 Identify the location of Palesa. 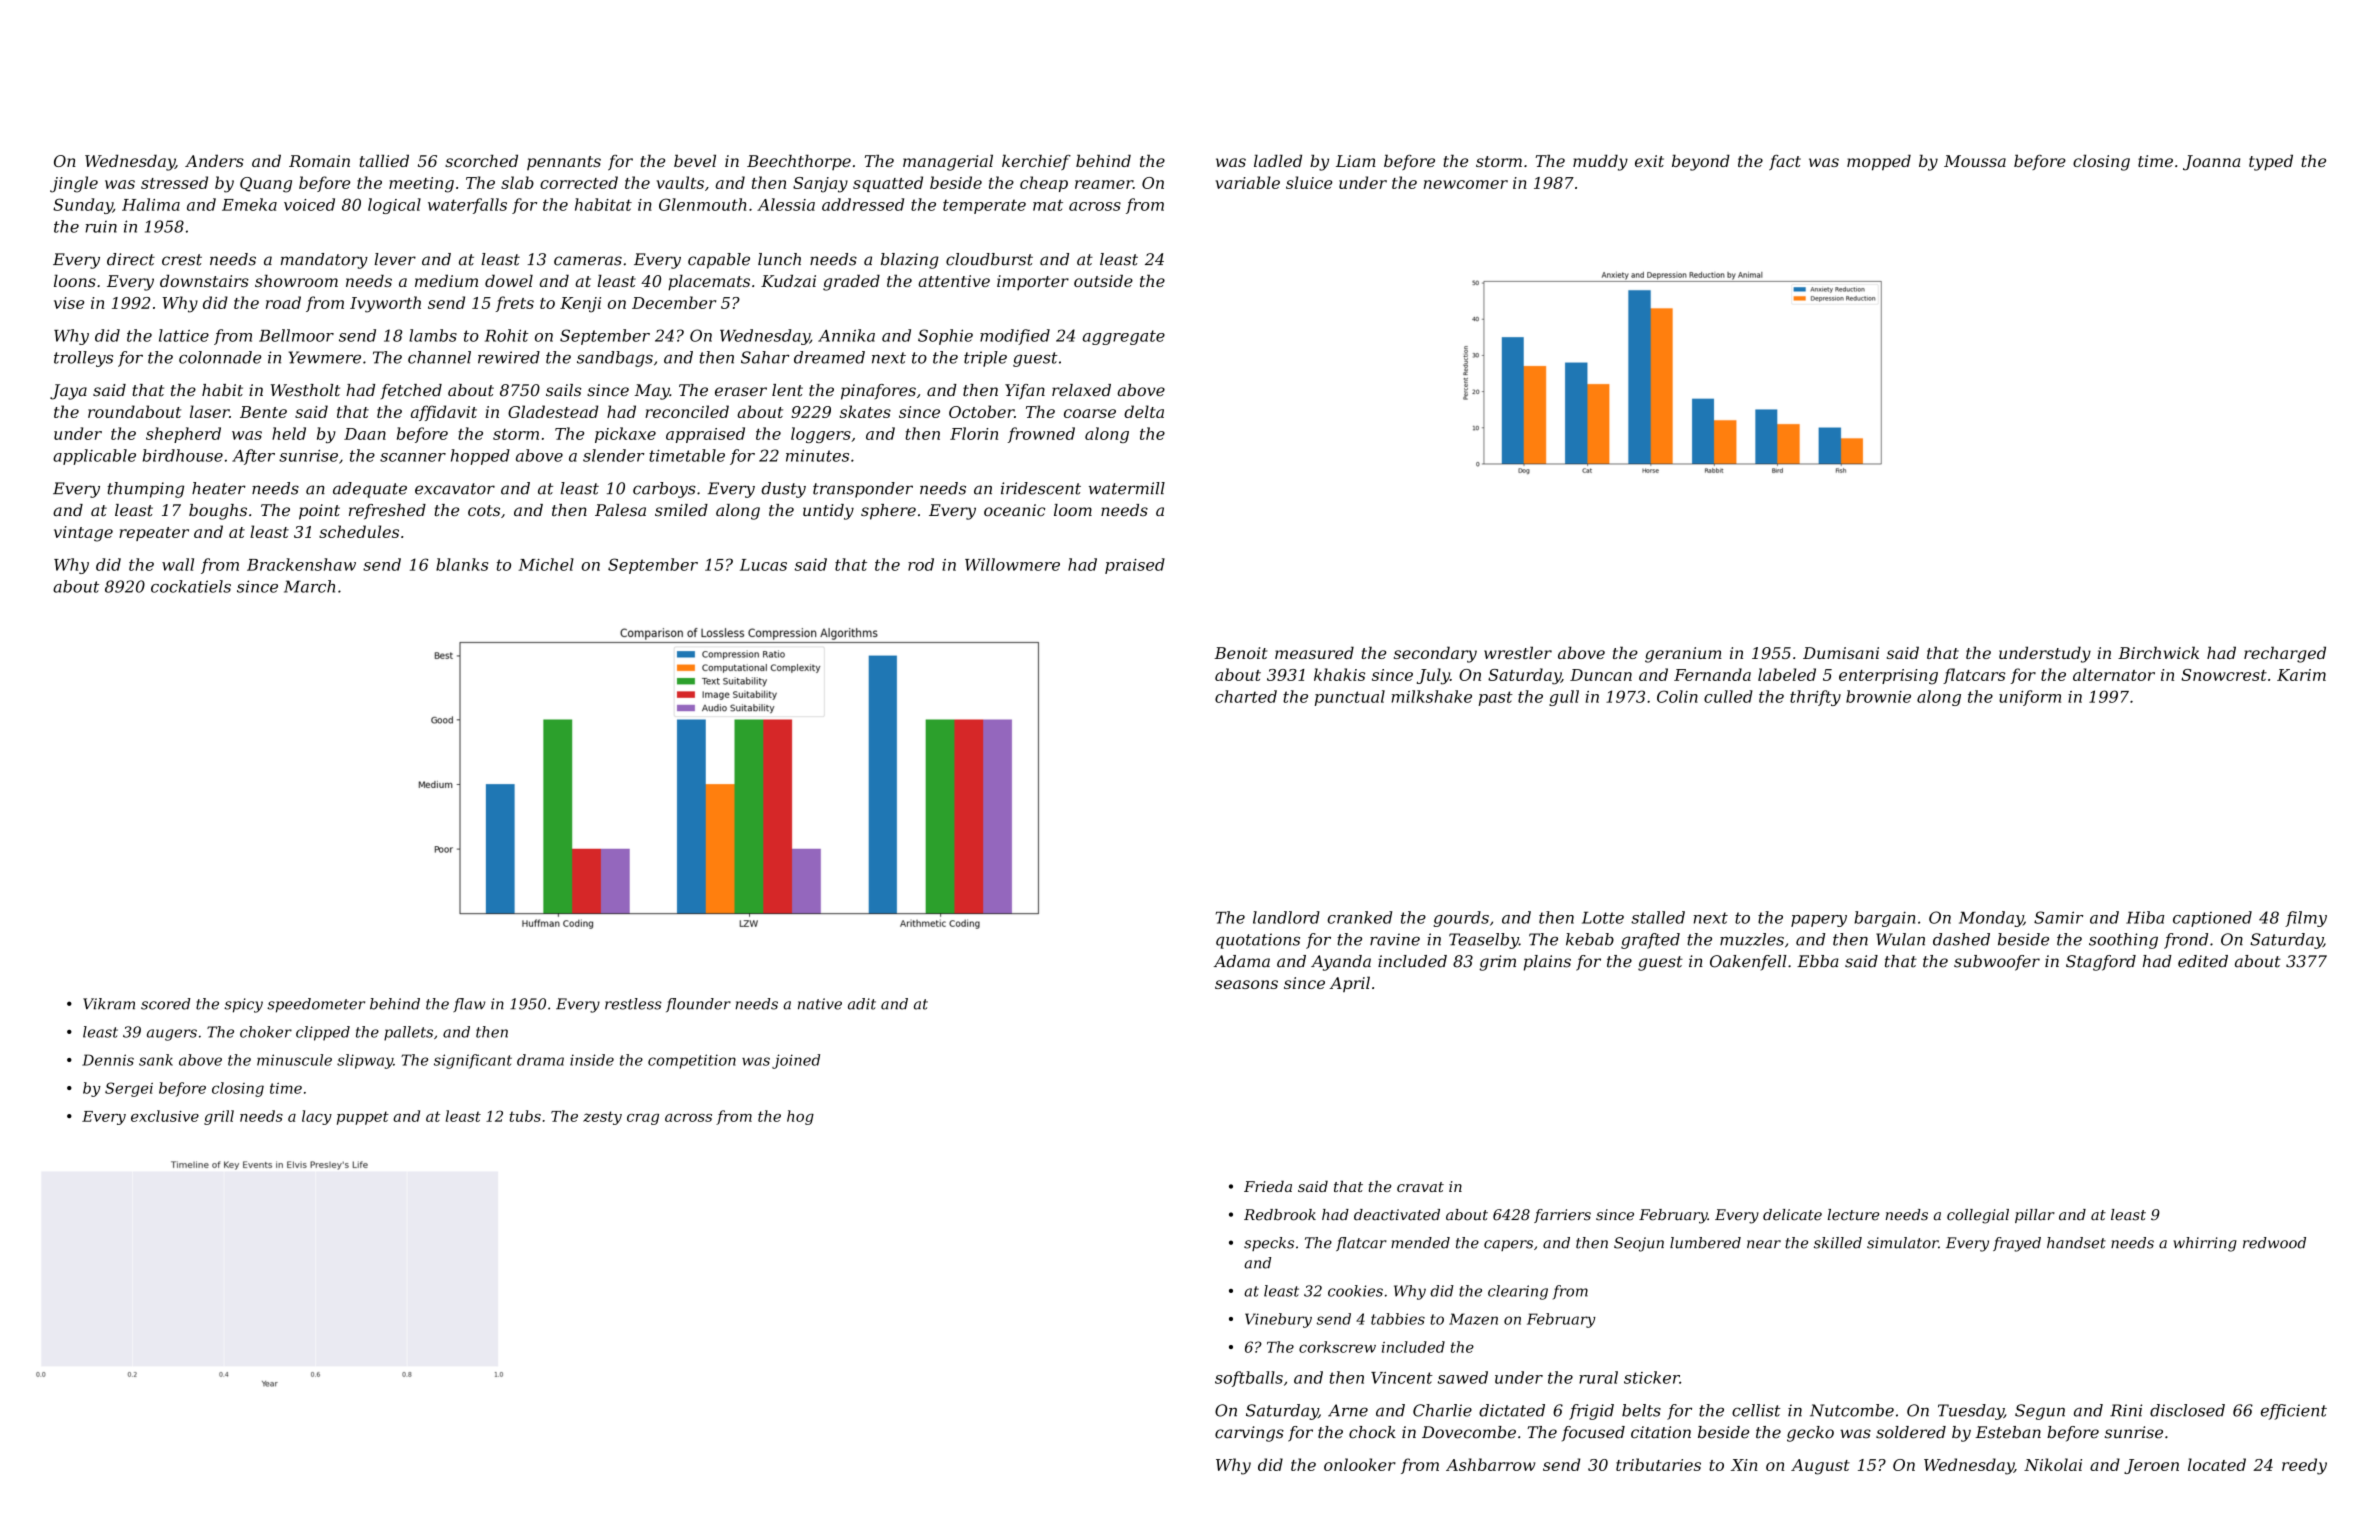
(620, 510).
